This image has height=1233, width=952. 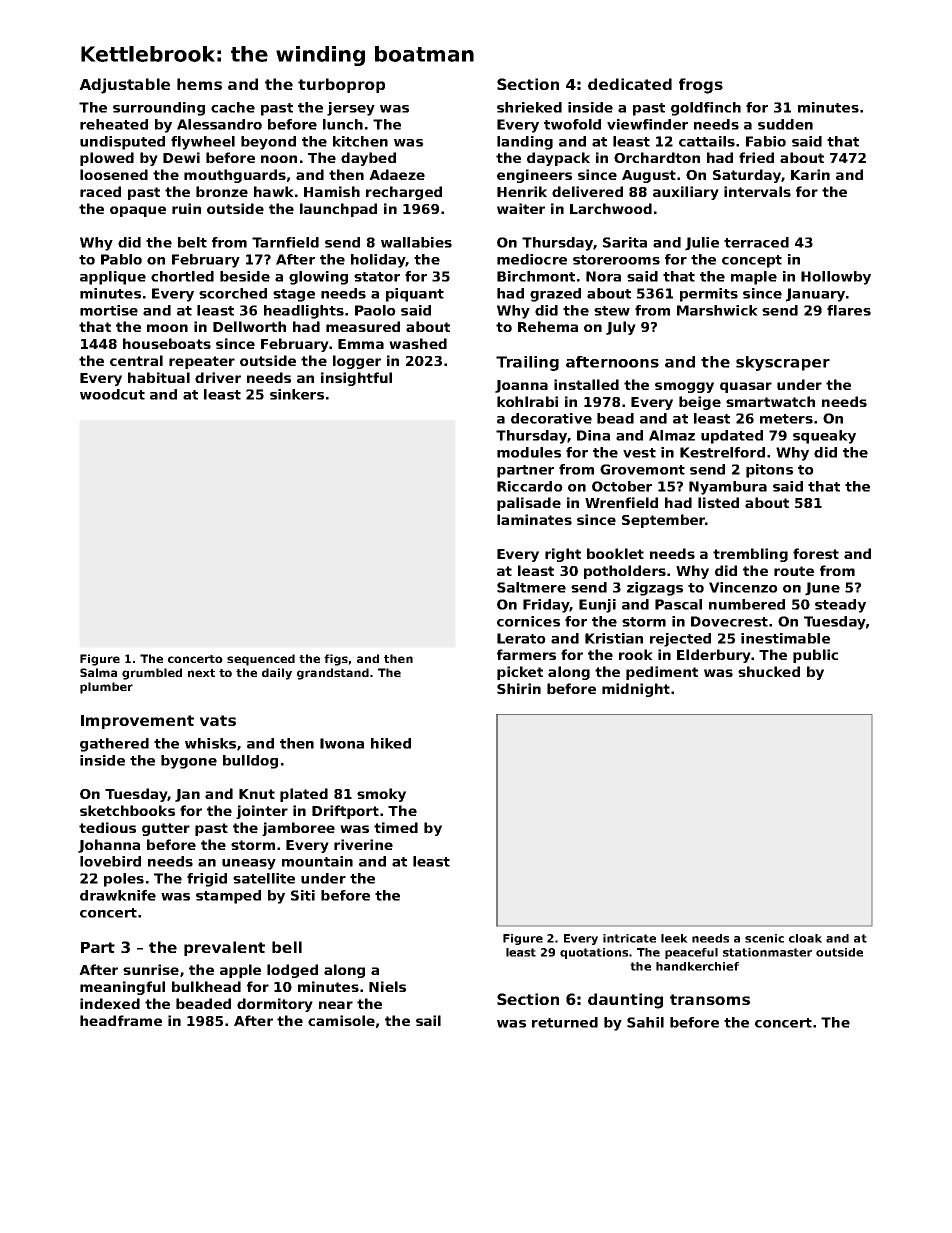 I want to click on camisole, so click(x=341, y=1020).
